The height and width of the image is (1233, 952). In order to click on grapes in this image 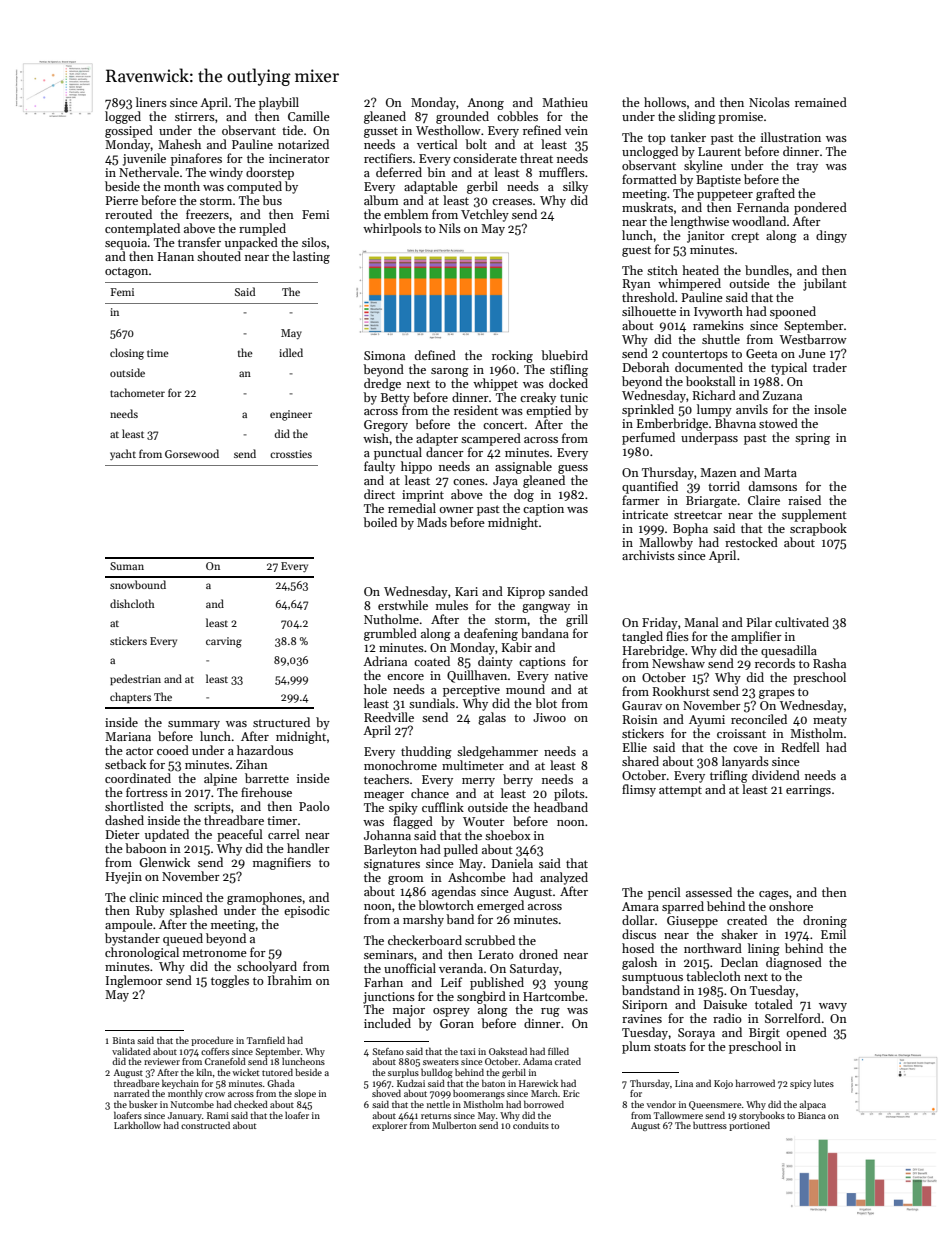, I will do `click(777, 694)`.
